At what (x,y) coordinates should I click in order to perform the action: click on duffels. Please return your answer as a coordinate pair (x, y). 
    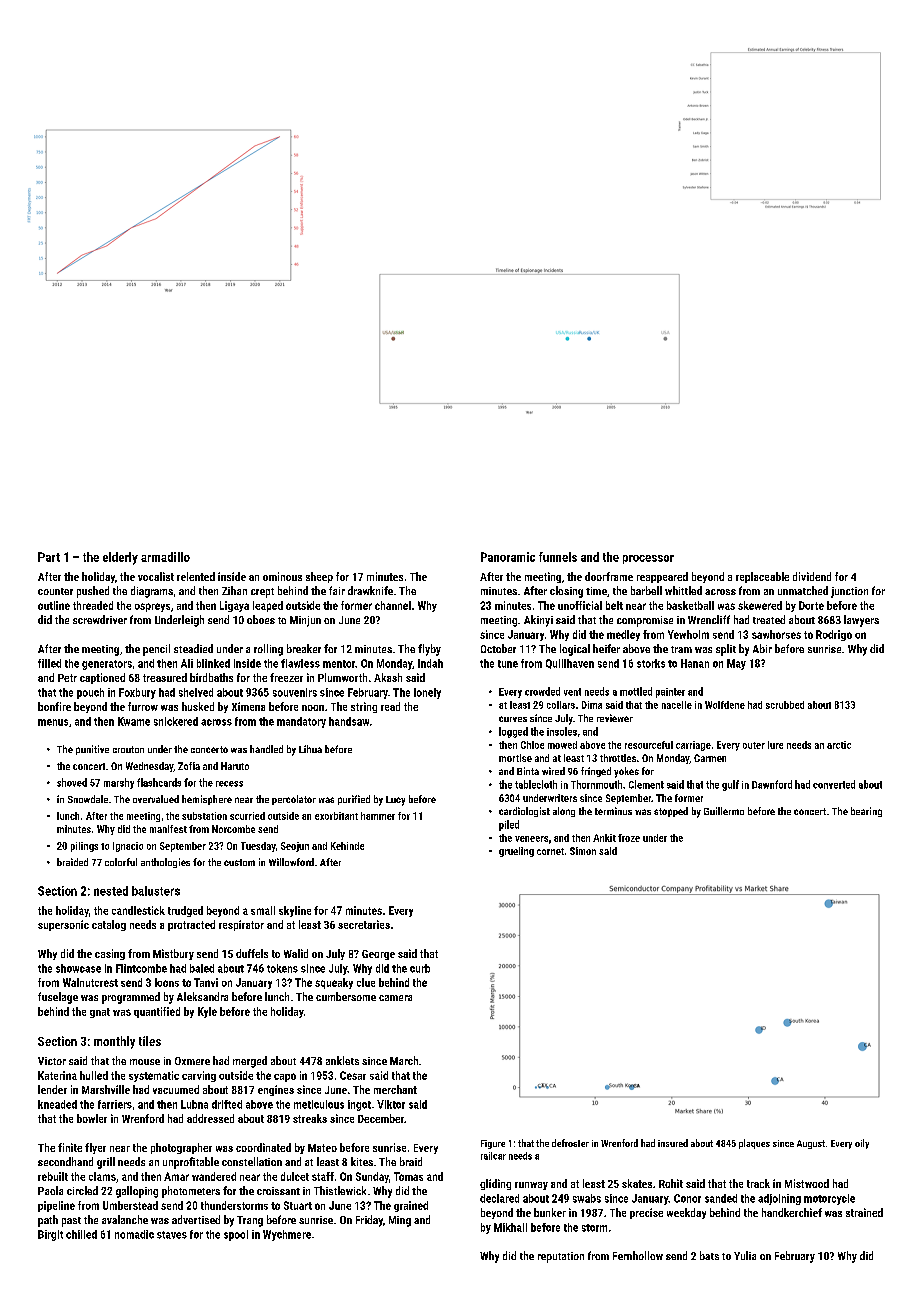
    Looking at the image, I should click on (252, 953).
